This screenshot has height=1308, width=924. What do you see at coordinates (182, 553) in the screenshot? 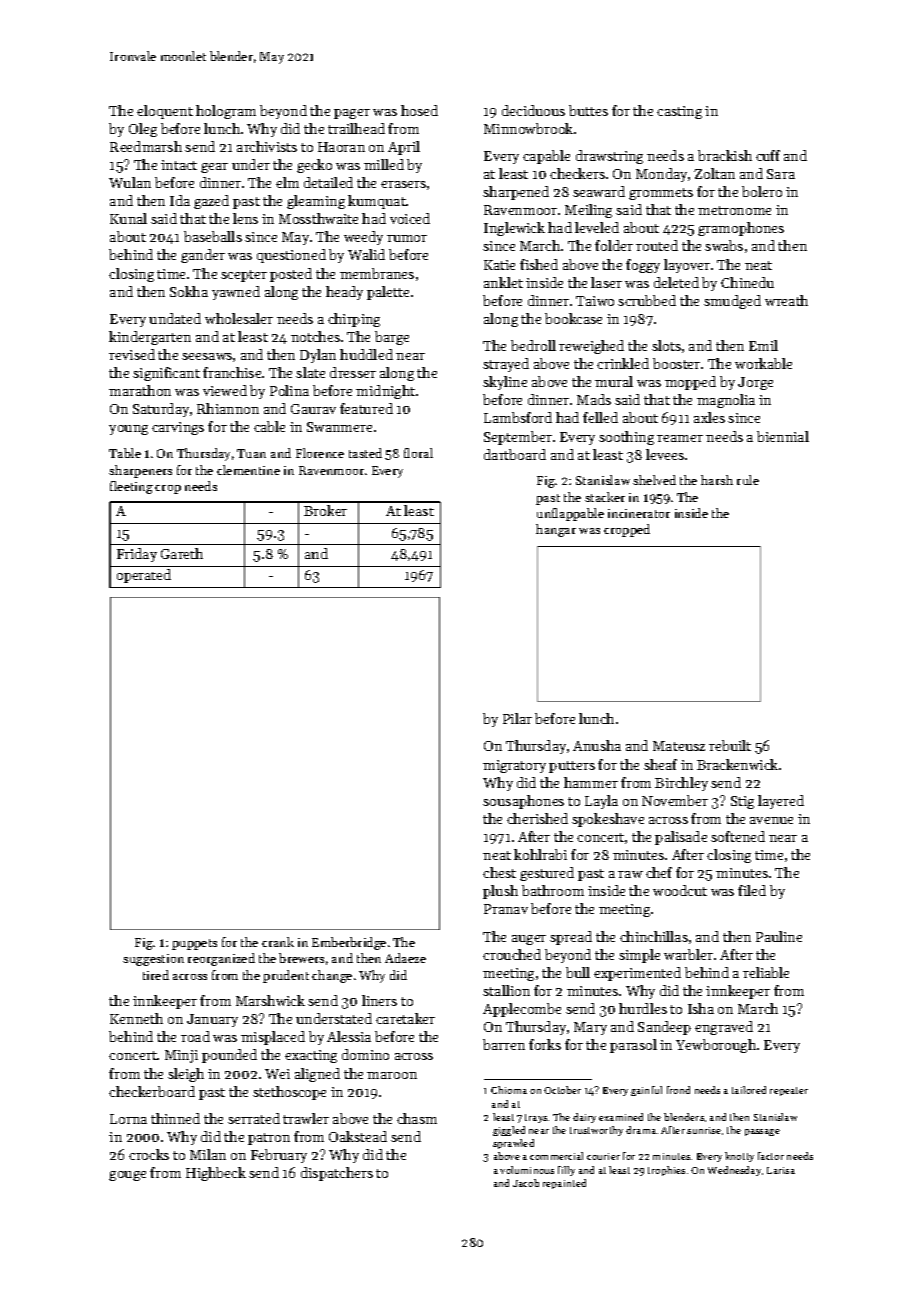
I see `Gareth` at bounding box center [182, 553].
